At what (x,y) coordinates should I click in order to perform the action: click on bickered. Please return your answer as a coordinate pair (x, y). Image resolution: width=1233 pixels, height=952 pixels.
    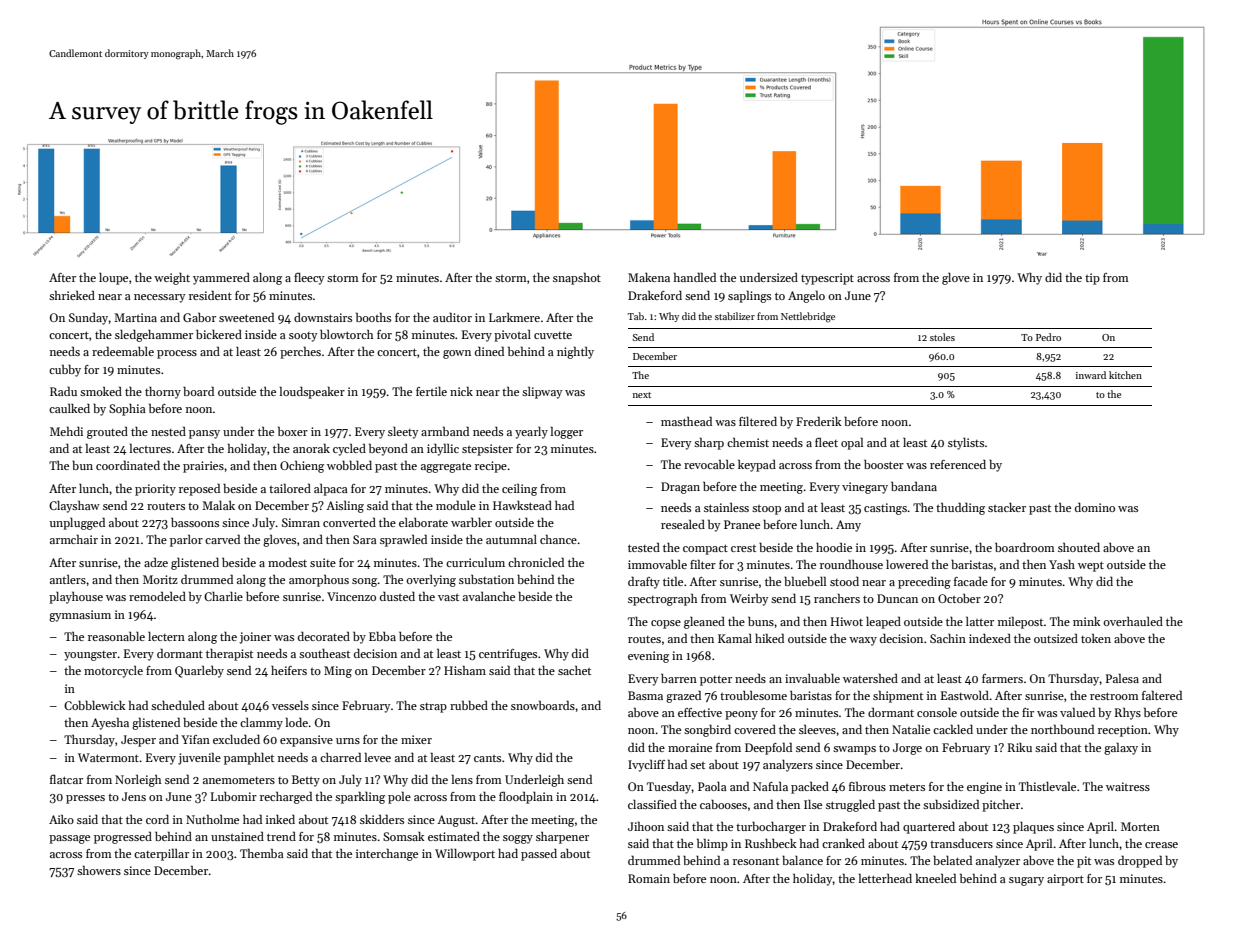
    Looking at the image, I should click on (219, 334).
